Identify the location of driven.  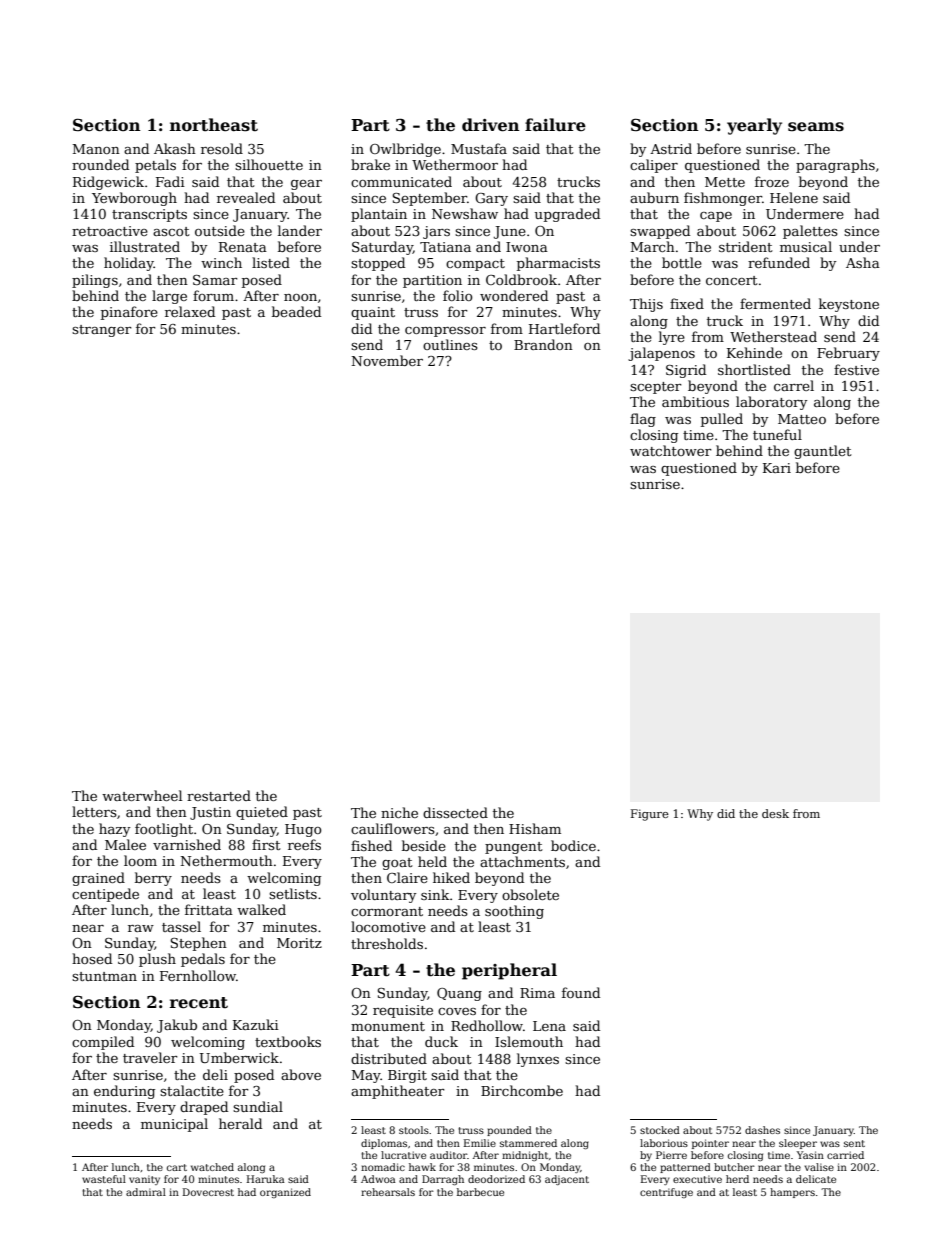
(491, 125).
